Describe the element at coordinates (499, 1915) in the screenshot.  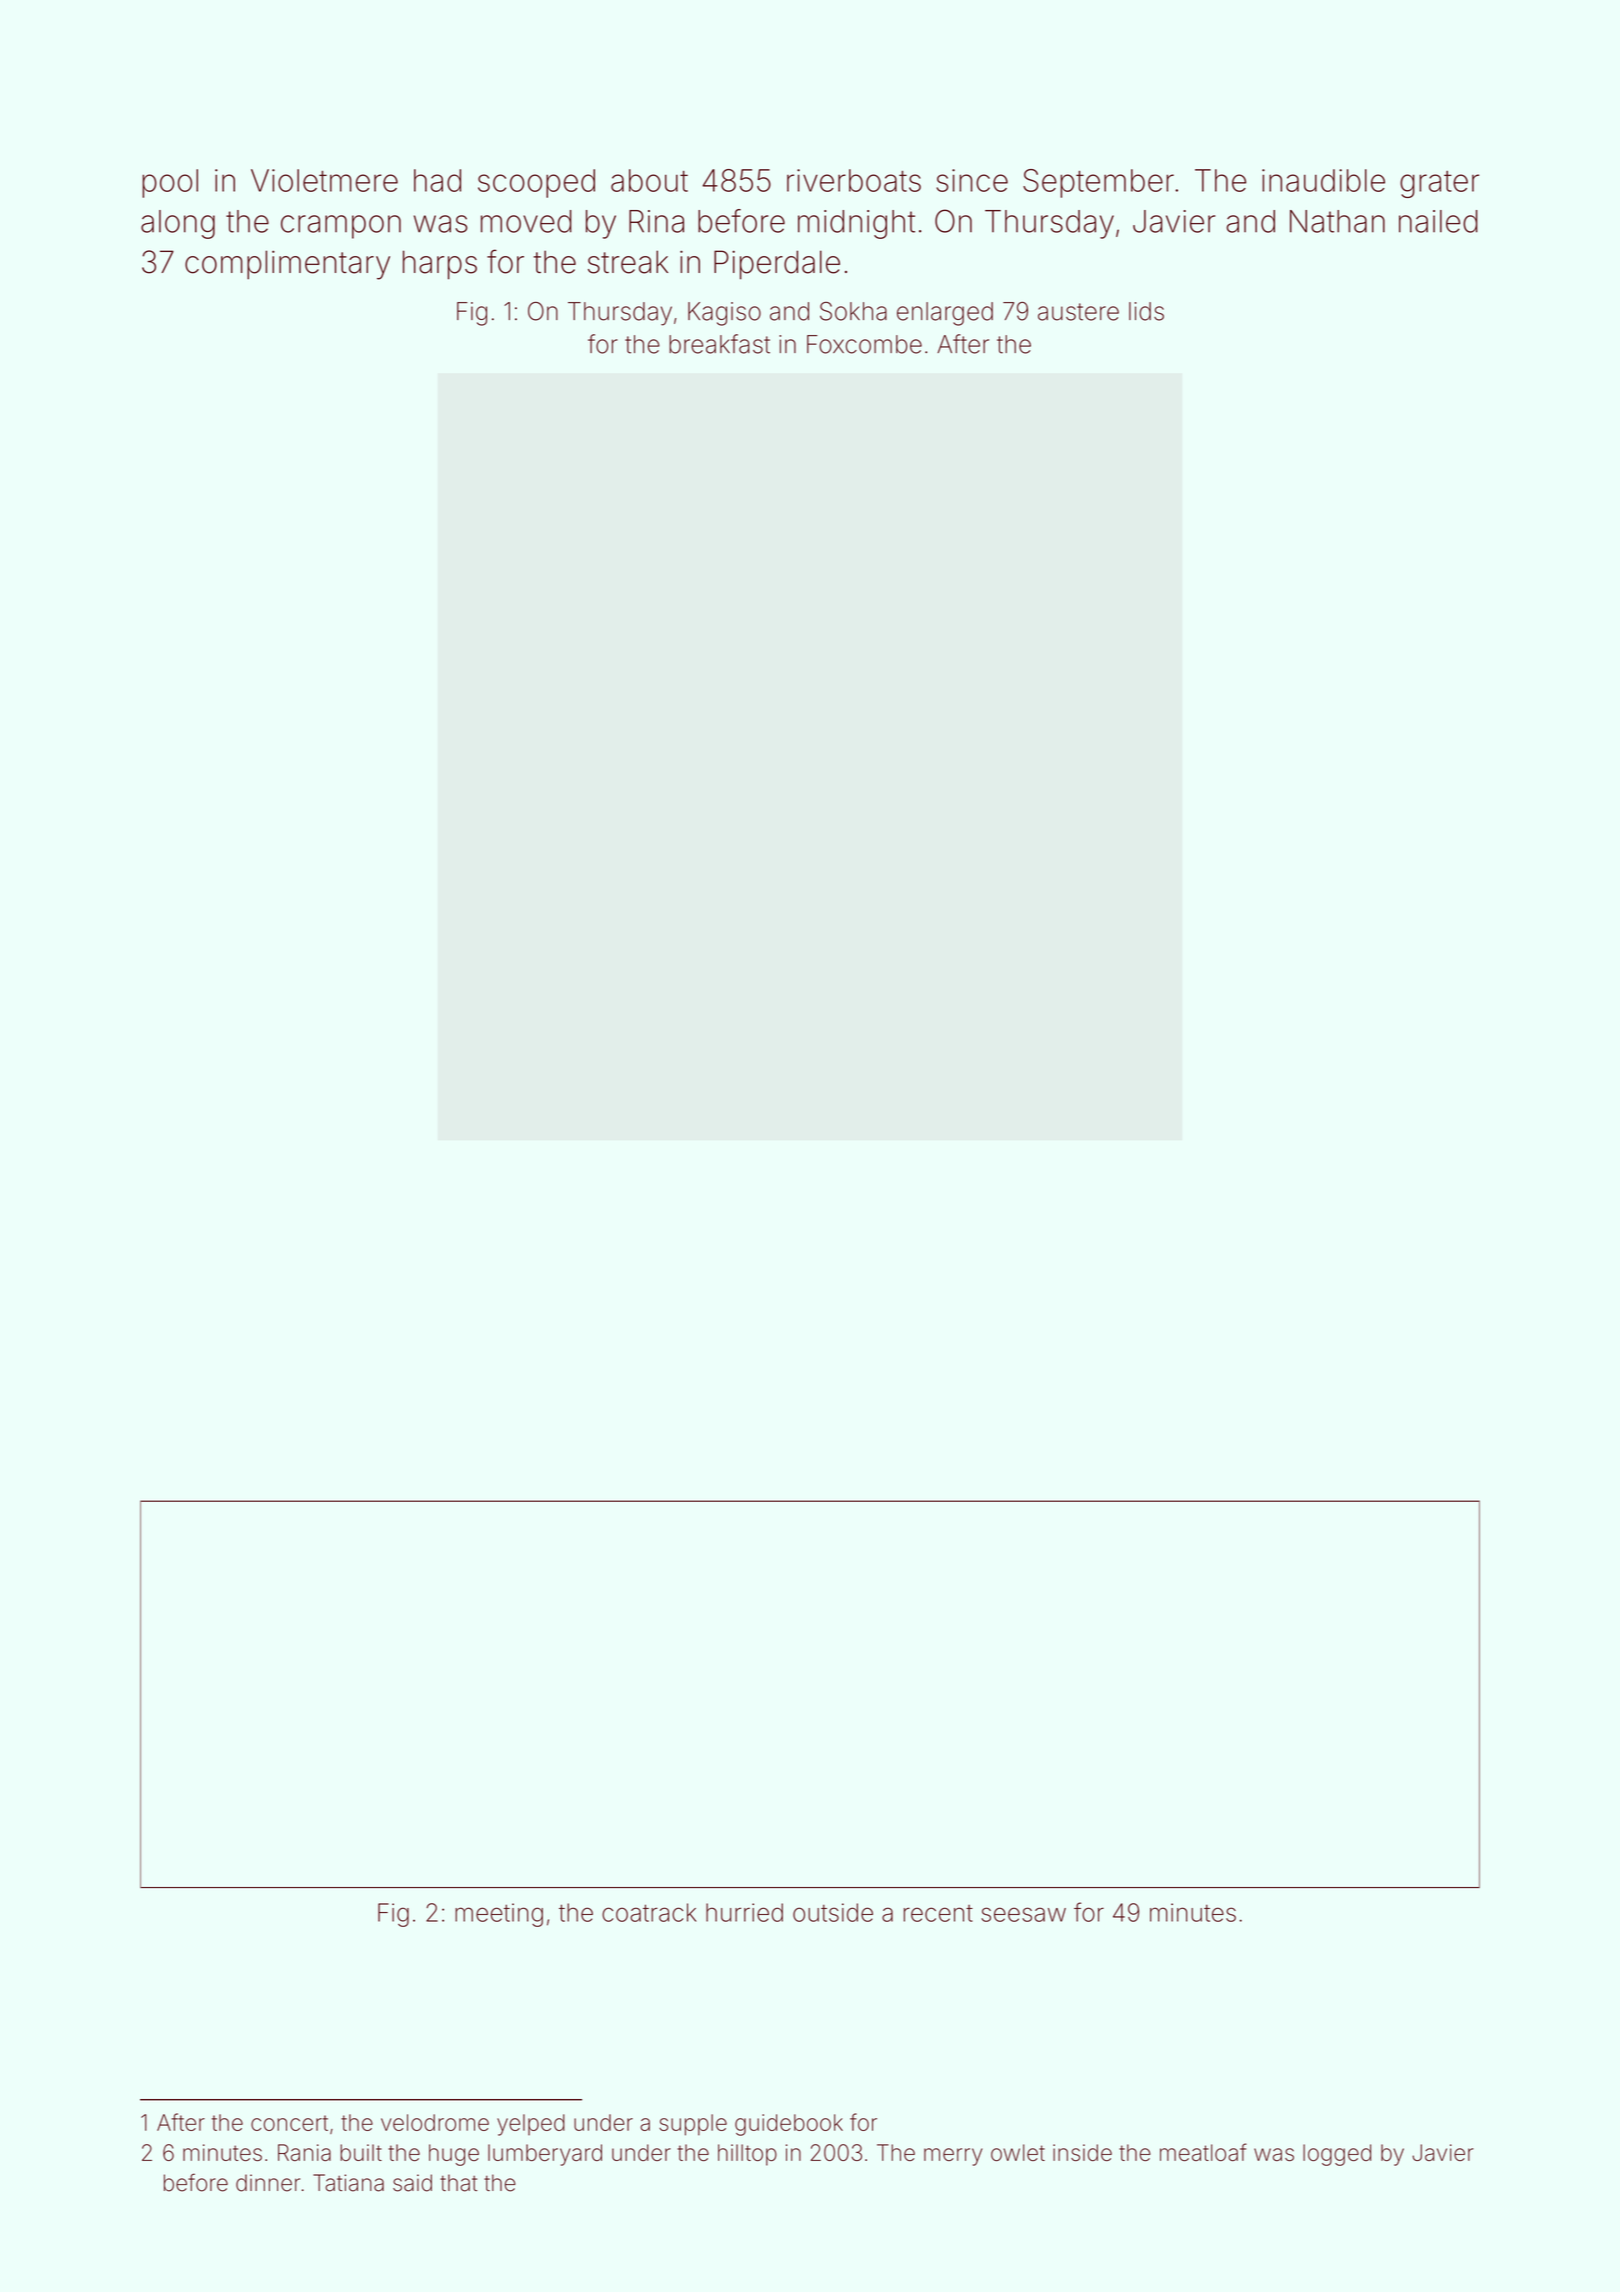
I see `meeting` at that location.
